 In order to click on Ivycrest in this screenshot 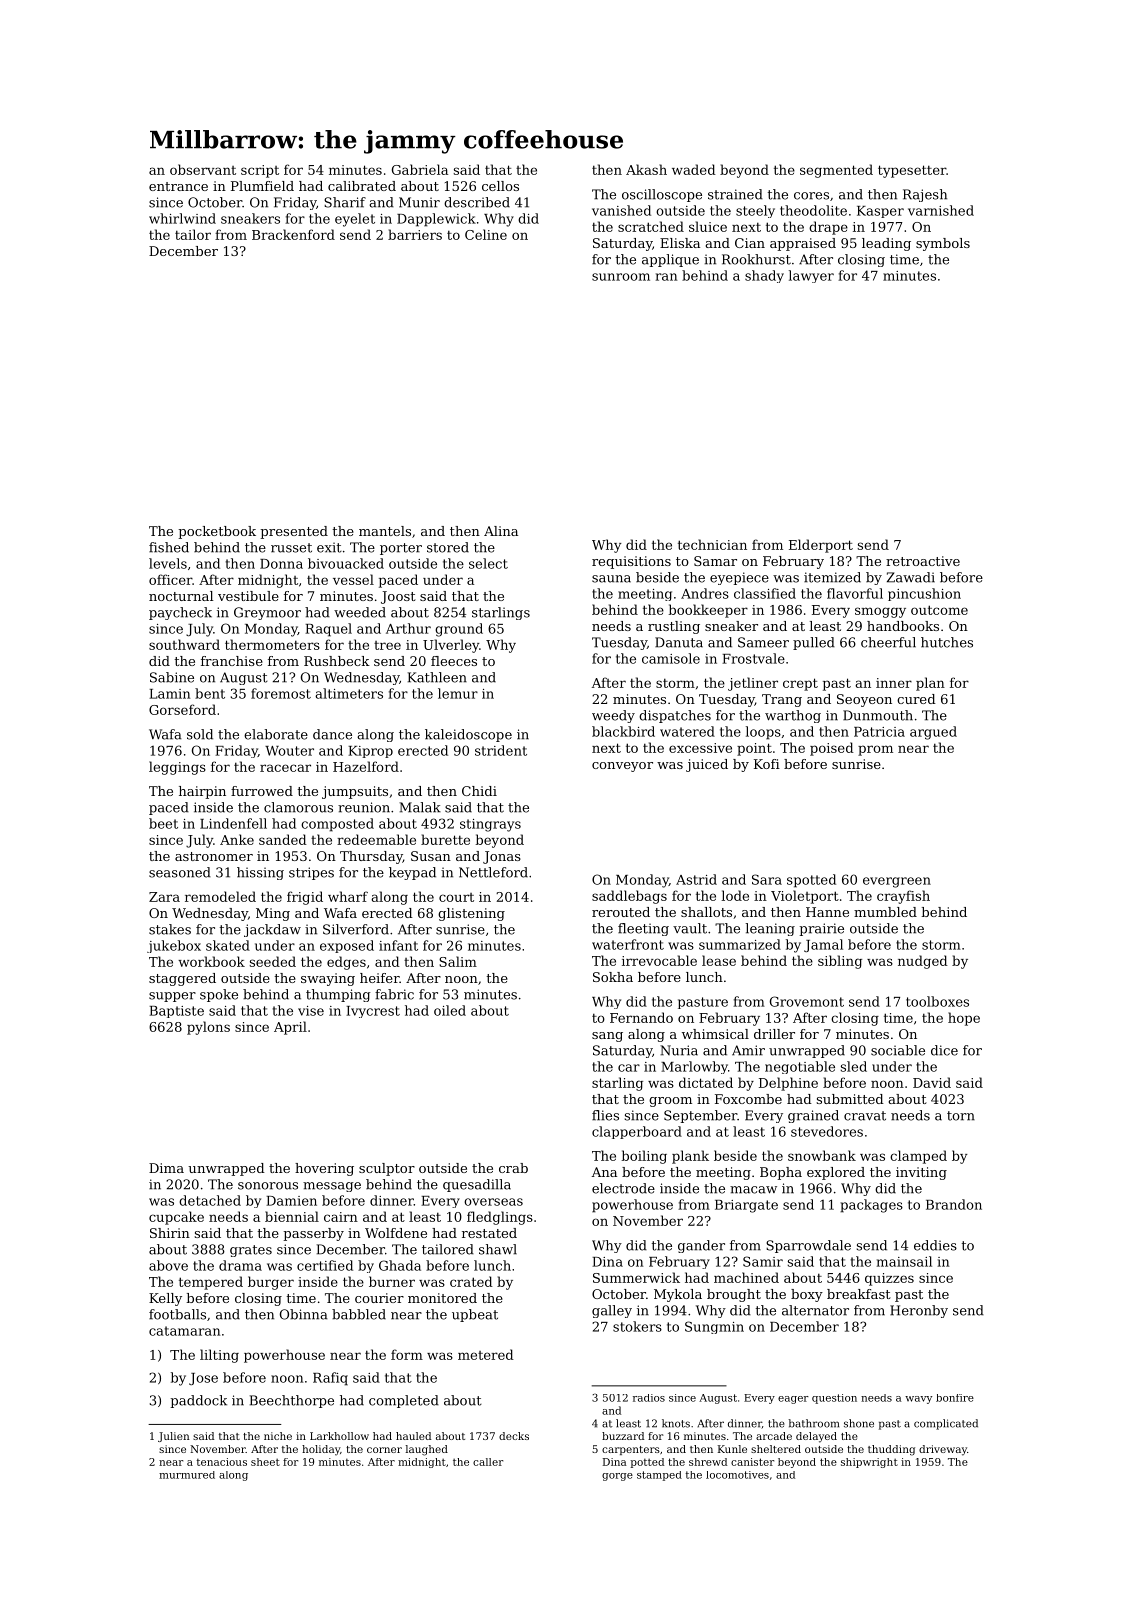, I will do `click(373, 1012)`.
